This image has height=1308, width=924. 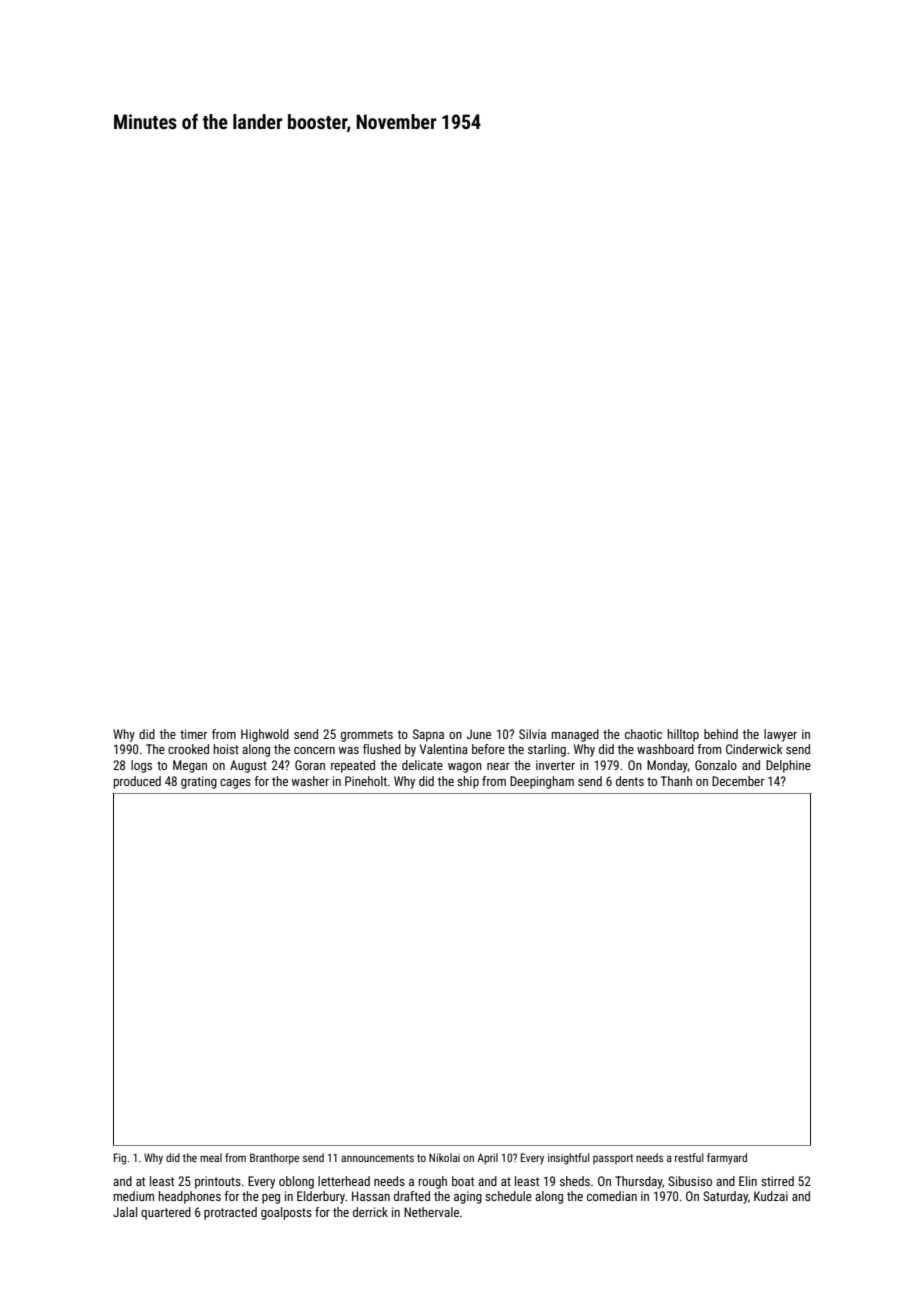 I want to click on Thanh, so click(x=676, y=781).
